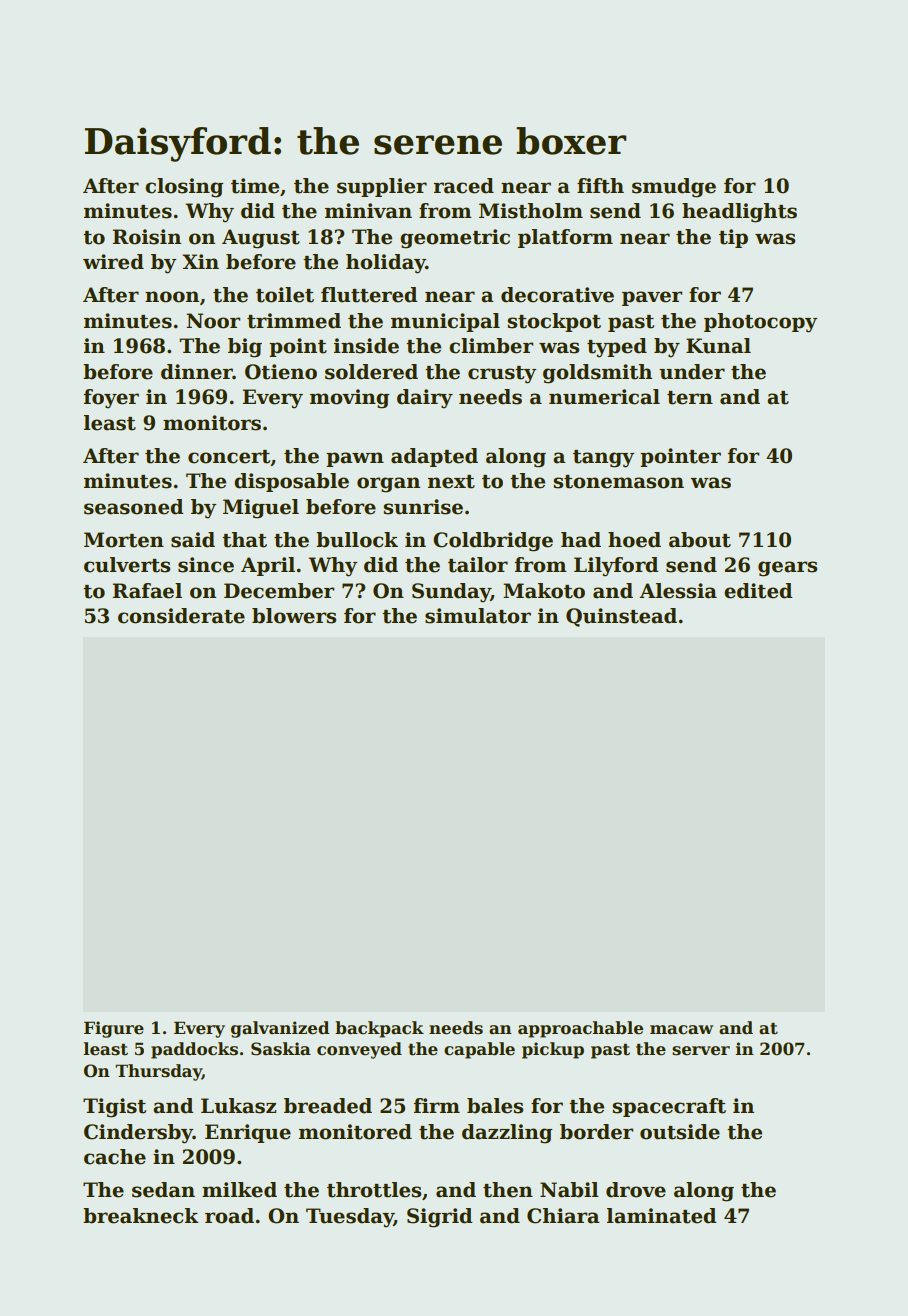  Describe the element at coordinates (229, 1216) in the document. I see `road` at that location.
